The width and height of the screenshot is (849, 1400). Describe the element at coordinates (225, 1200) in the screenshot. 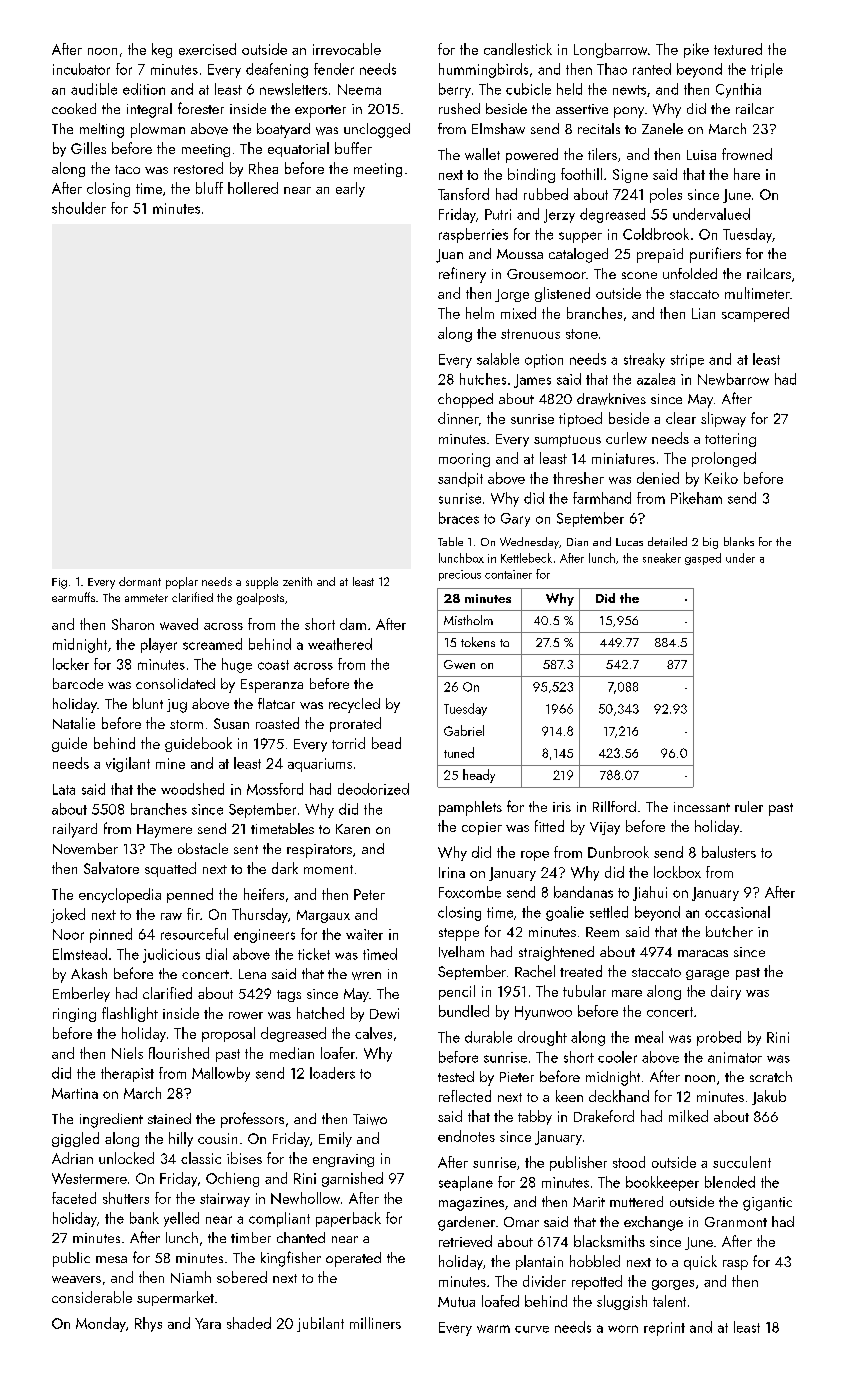

I see `stairway` at that location.
